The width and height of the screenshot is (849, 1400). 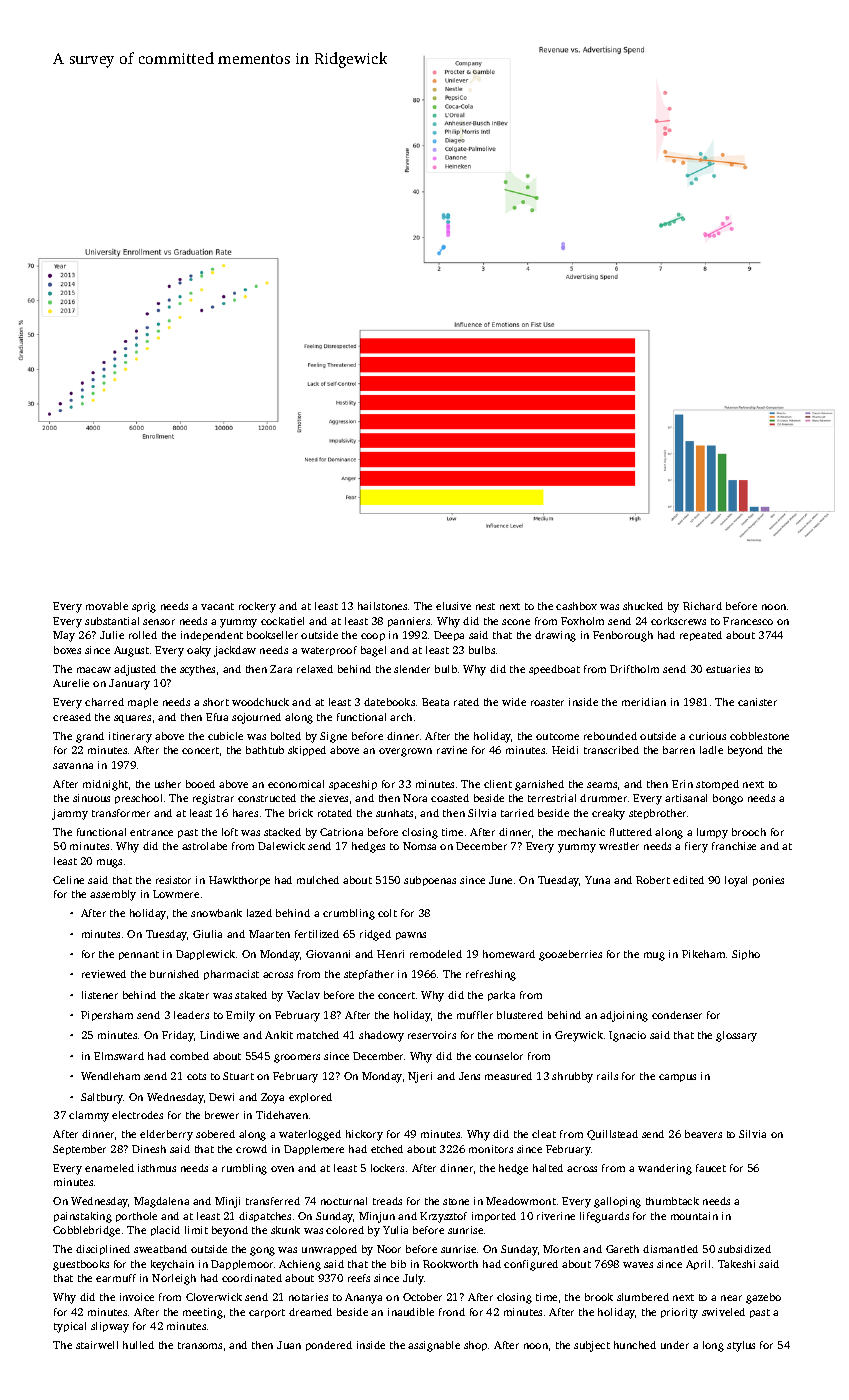 What do you see at coordinates (94, 670) in the screenshot?
I see `macaw` at bounding box center [94, 670].
